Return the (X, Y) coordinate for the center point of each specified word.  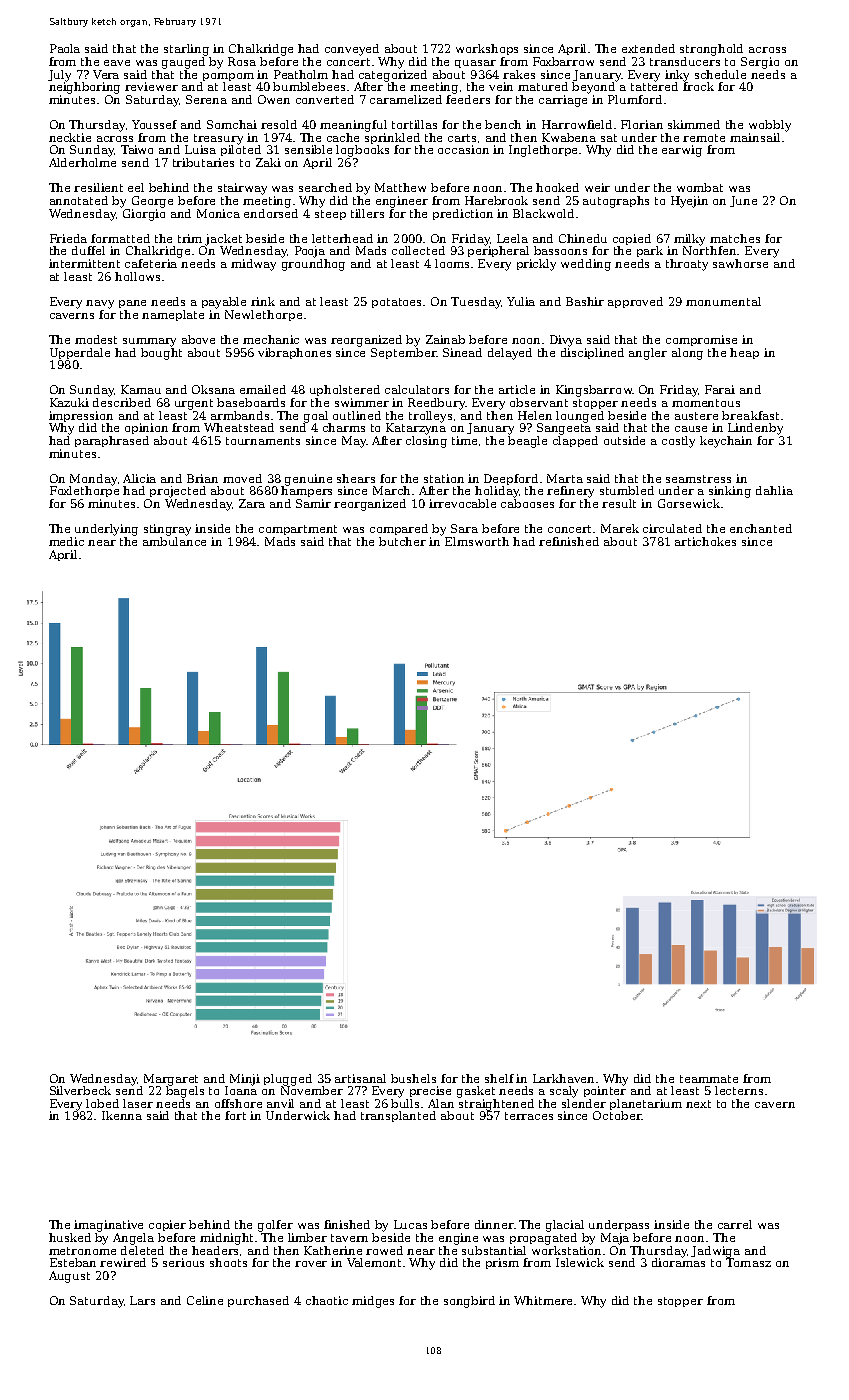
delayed (510, 354)
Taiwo (137, 149)
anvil (280, 1103)
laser (138, 1103)
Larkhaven (563, 1078)
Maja (615, 1239)
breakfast (750, 415)
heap (744, 353)
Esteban (73, 1262)
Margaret (171, 1080)
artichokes (705, 541)
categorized (393, 76)
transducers (685, 61)
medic (66, 541)
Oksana (213, 389)
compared (399, 529)
